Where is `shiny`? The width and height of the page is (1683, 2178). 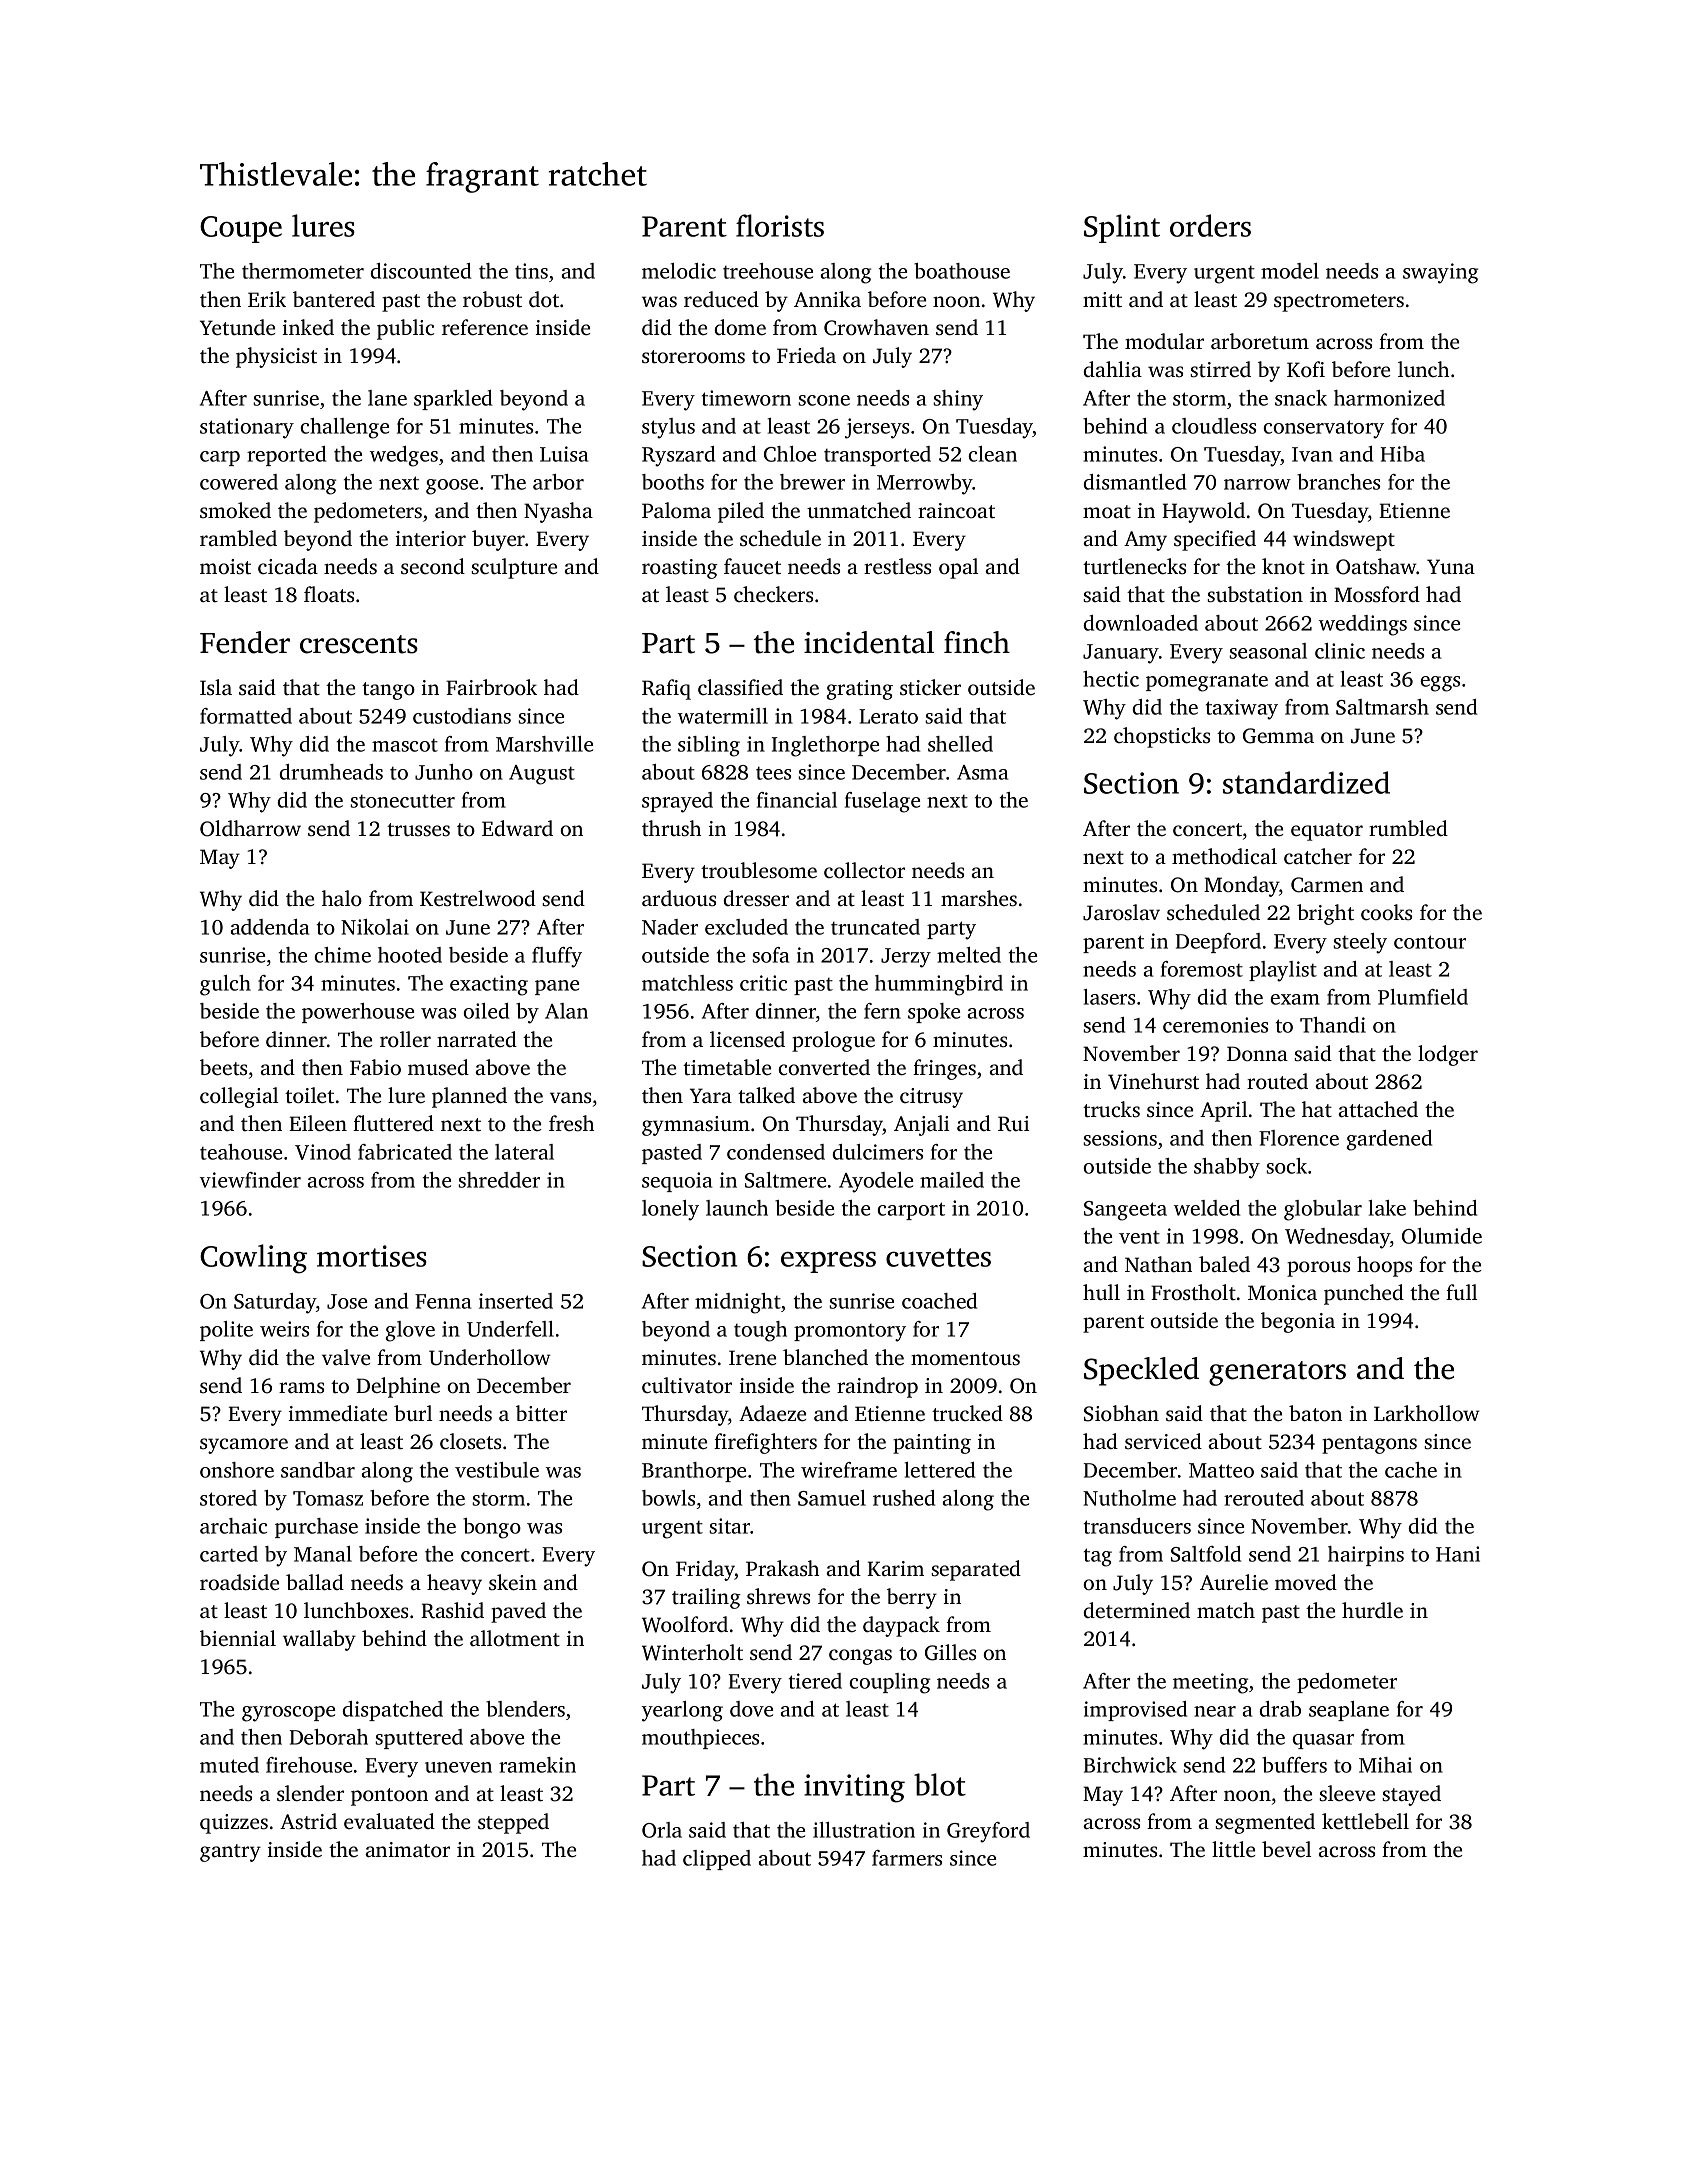
shiny is located at coordinates (958, 400).
